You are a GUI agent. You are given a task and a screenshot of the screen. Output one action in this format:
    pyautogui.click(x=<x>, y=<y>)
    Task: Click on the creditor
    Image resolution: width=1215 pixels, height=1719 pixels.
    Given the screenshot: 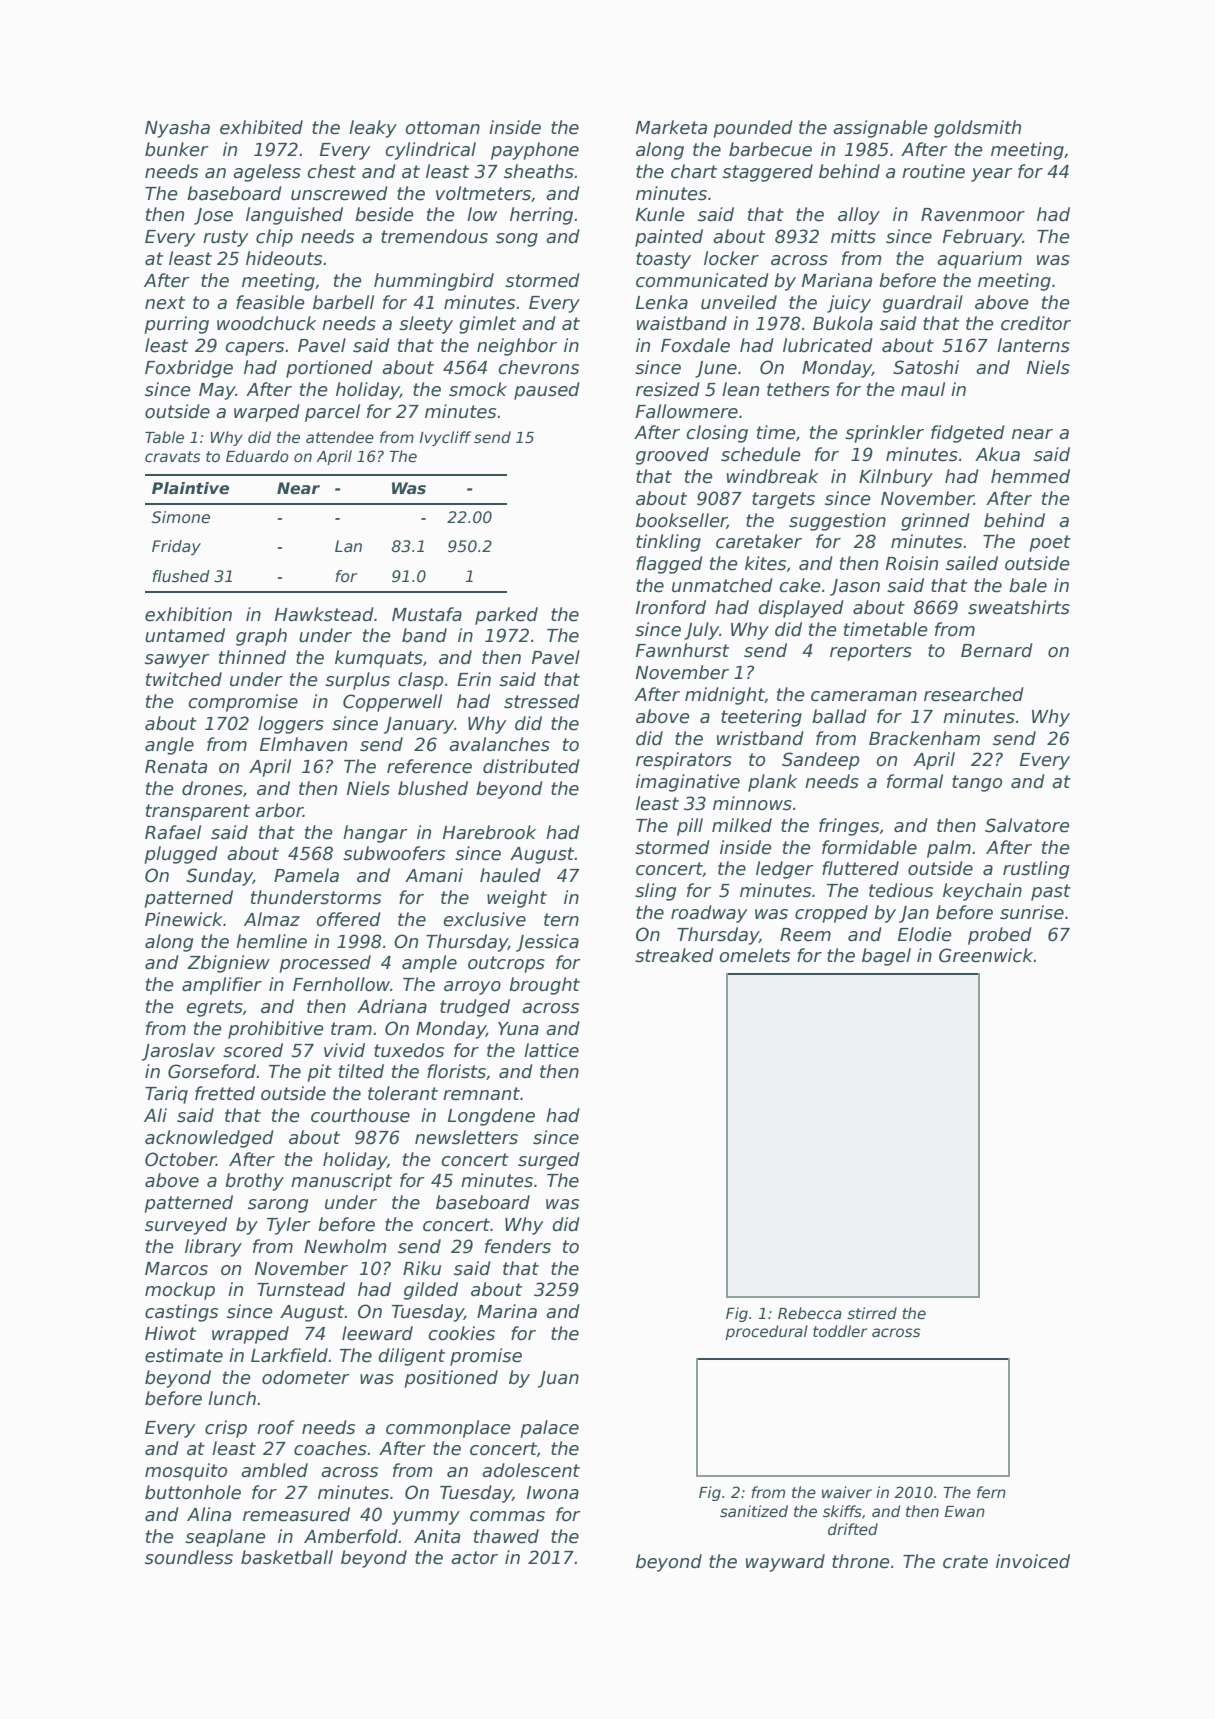 What is the action you would take?
    pyautogui.click(x=1036, y=323)
